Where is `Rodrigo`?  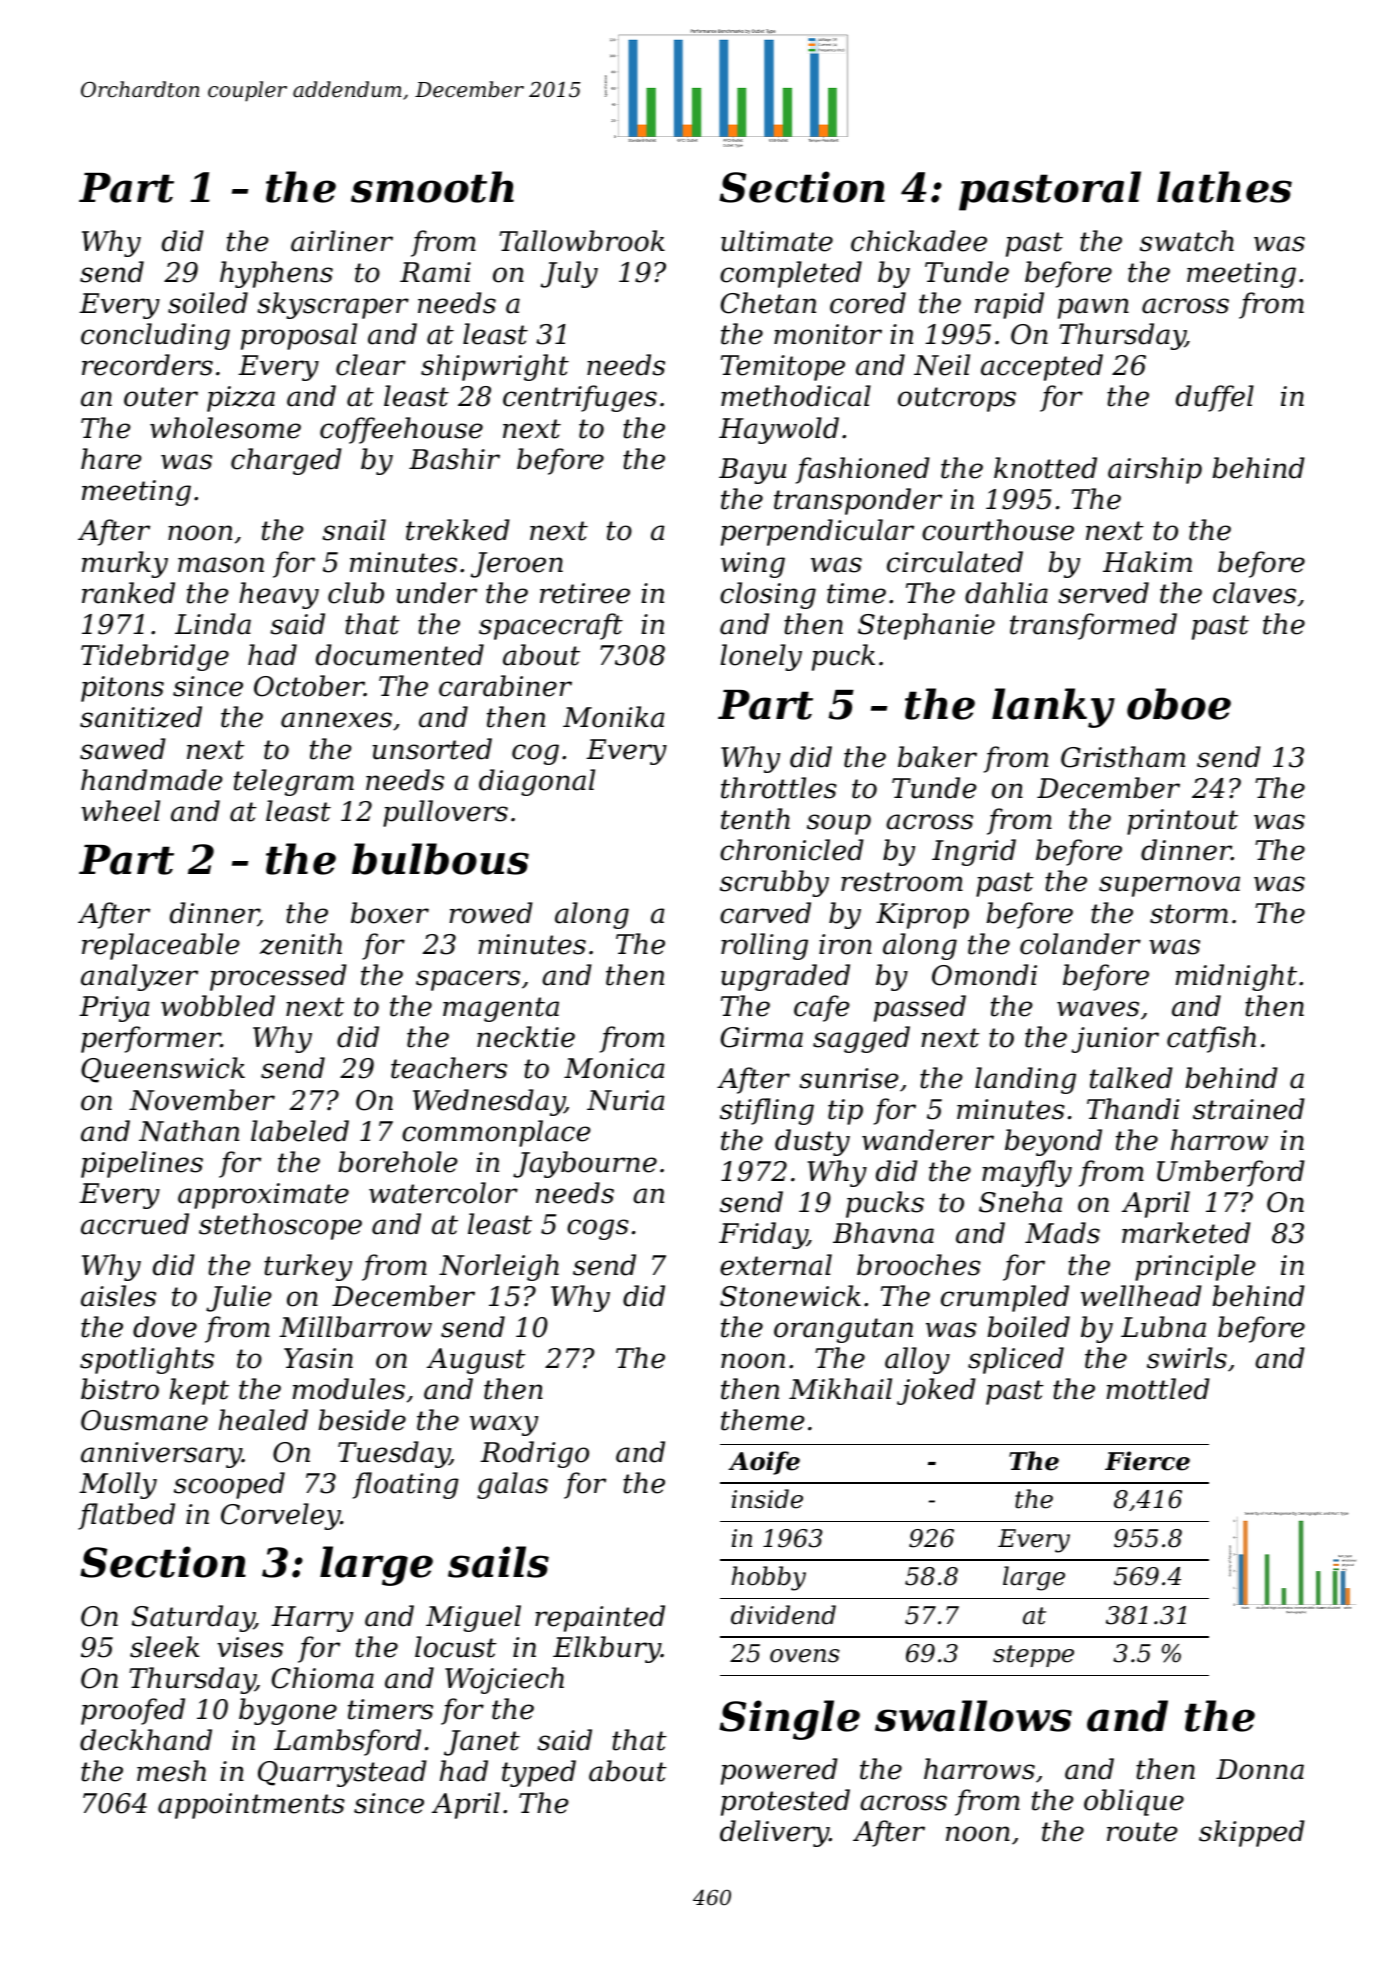 Rodrigo is located at coordinates (534, 1454).
